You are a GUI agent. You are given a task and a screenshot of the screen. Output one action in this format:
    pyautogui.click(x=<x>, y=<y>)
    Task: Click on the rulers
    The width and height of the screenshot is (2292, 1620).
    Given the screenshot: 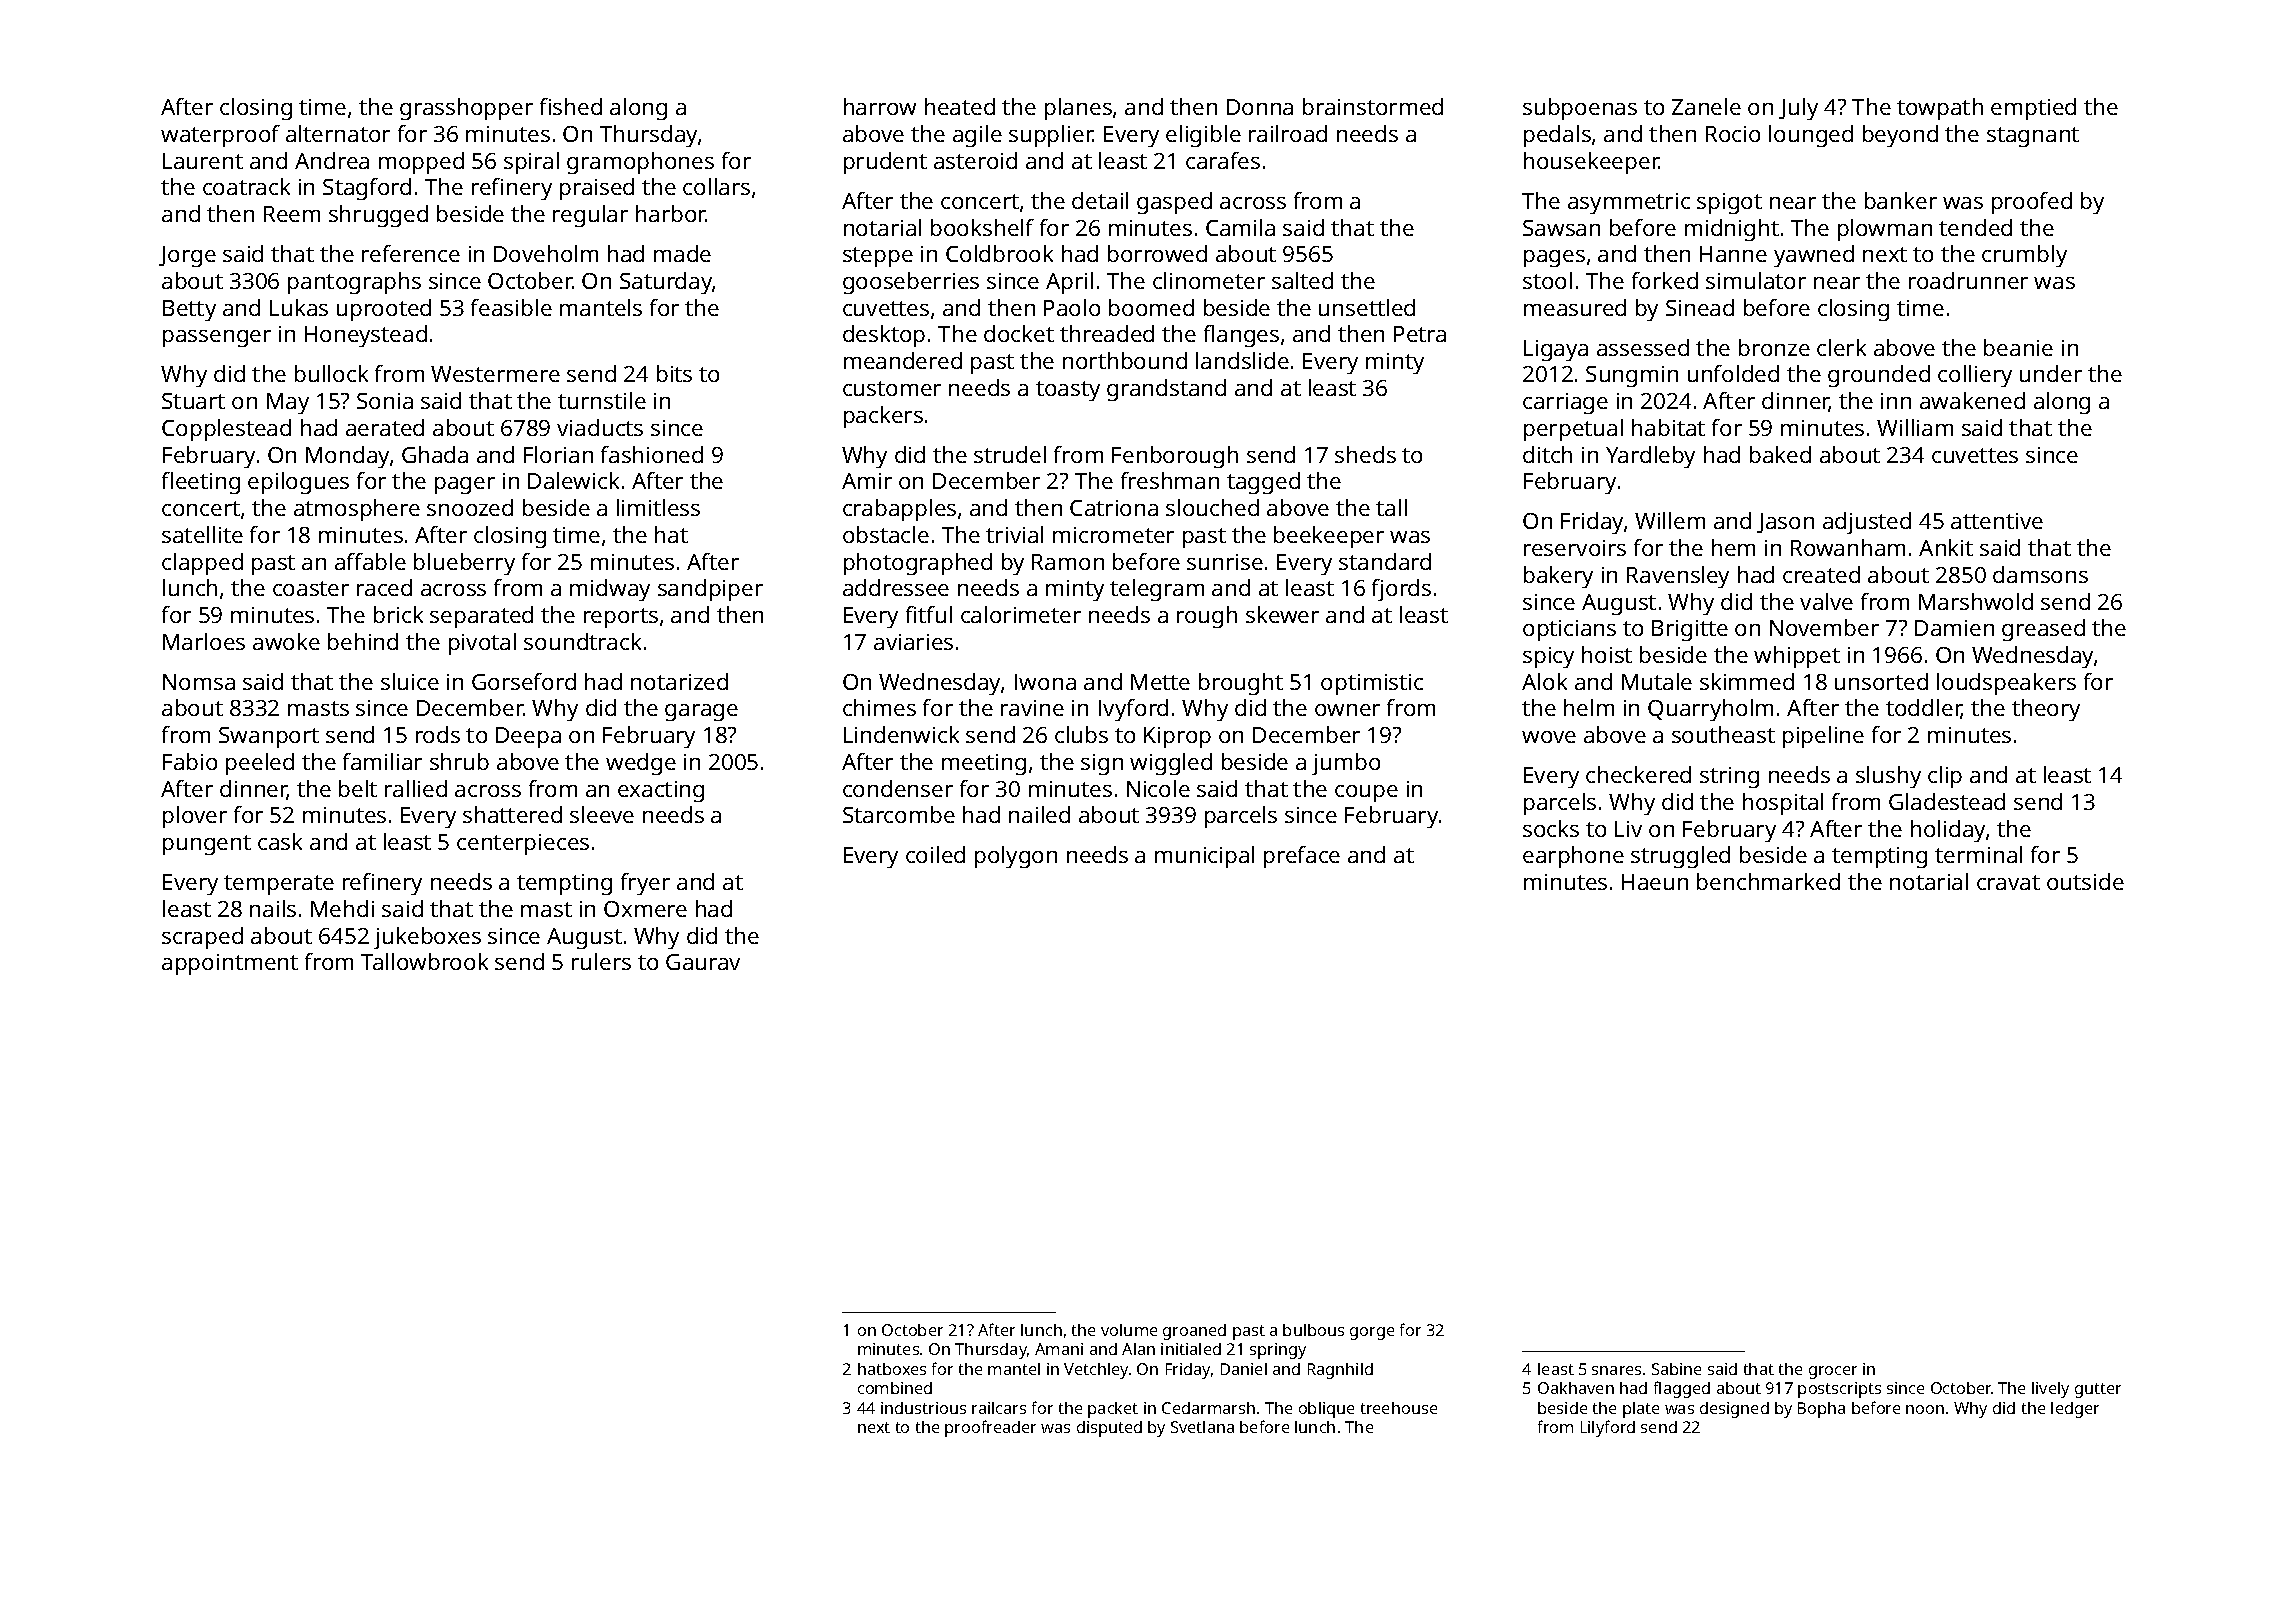 What is the action you would take?
    pyautogui.click(x=601, y=961)
